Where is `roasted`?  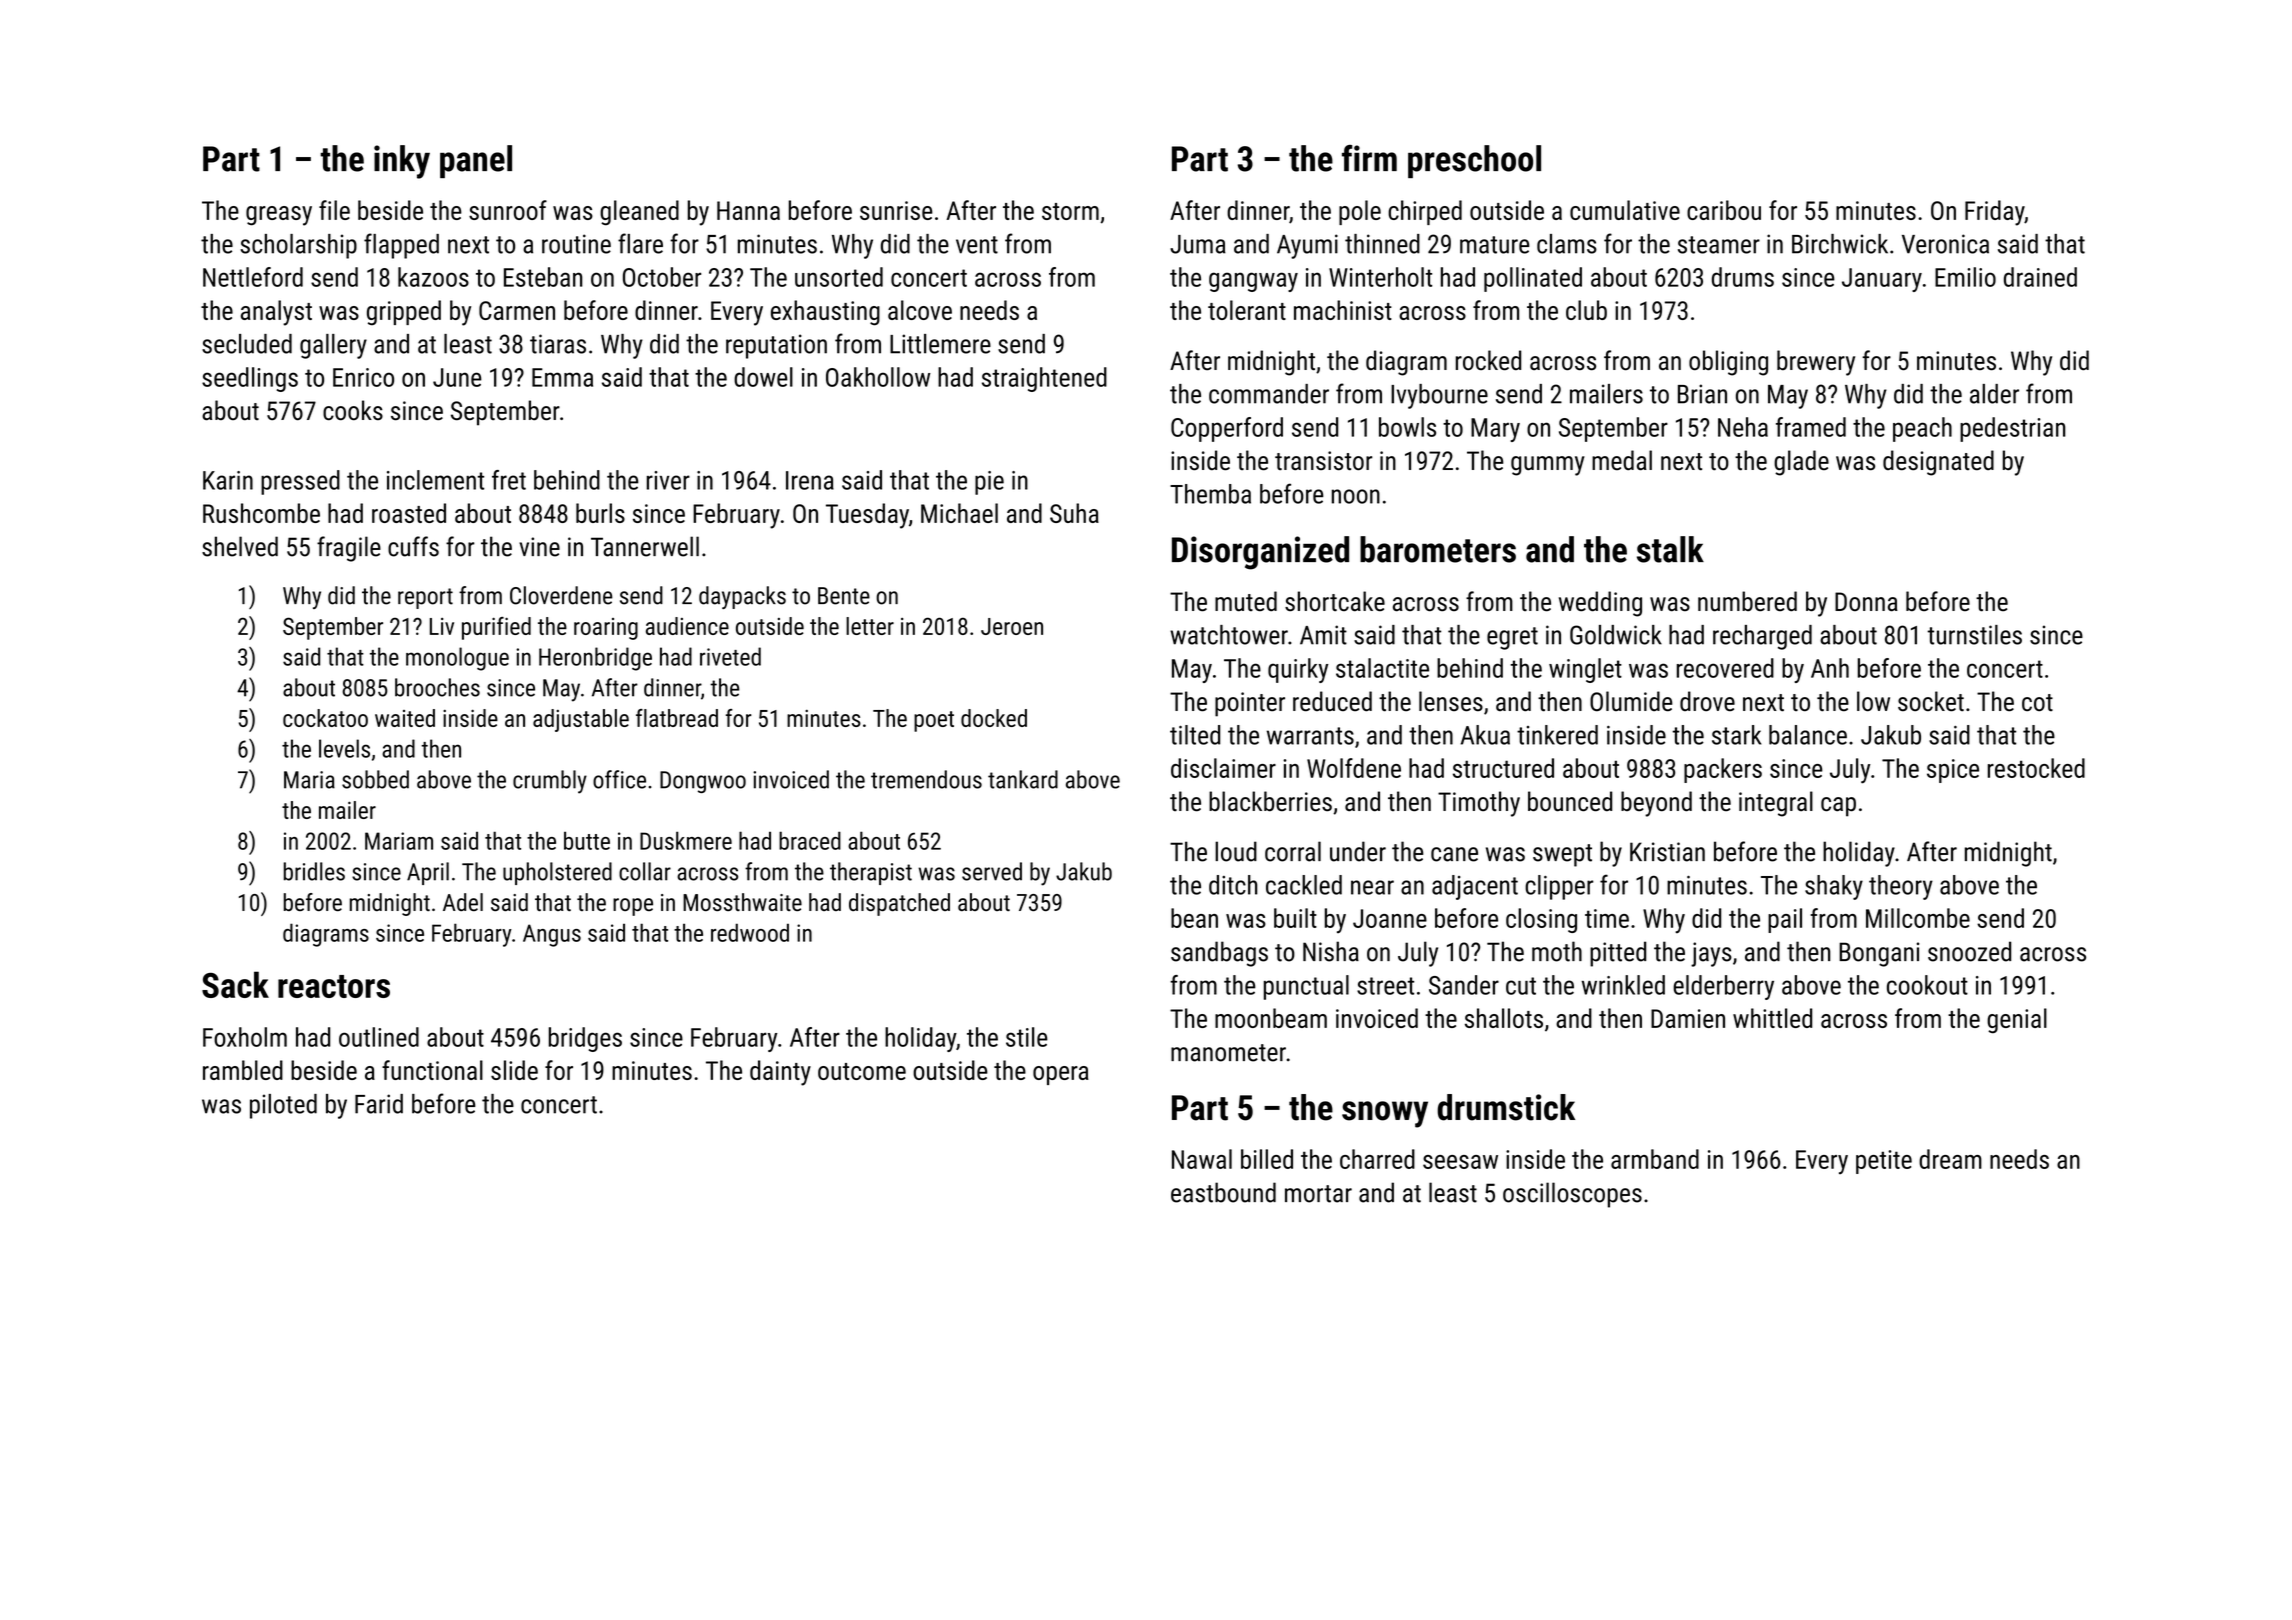 roasted is located at coordinates (409, 513).
